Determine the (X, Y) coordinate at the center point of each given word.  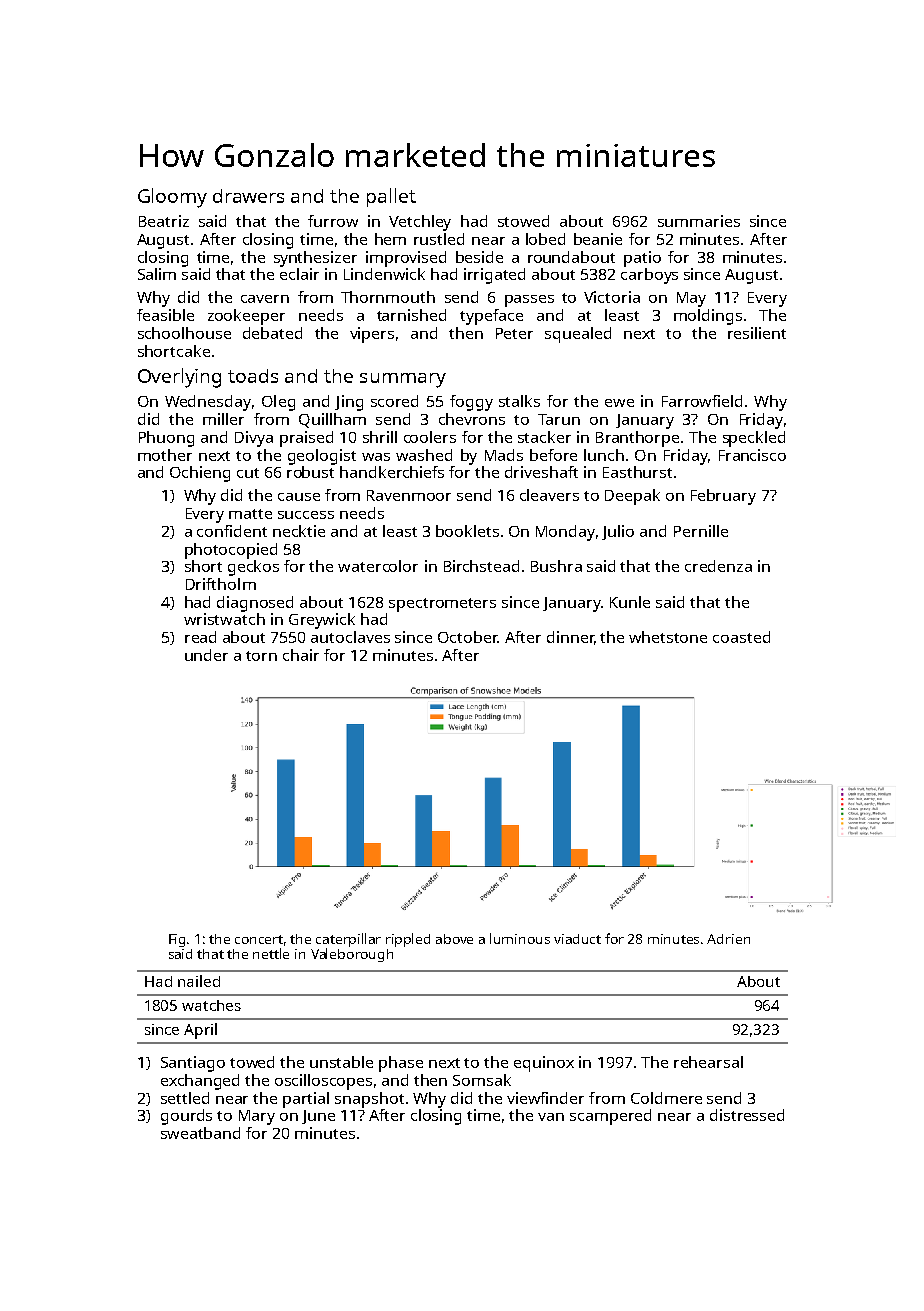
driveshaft (541, 472)
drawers (248, 196)
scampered (610, 1117)
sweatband (200, 1133)
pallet (391, 197)
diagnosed (255, 604)
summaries (699, 221)
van (551, 1117)
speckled (754, 439)
